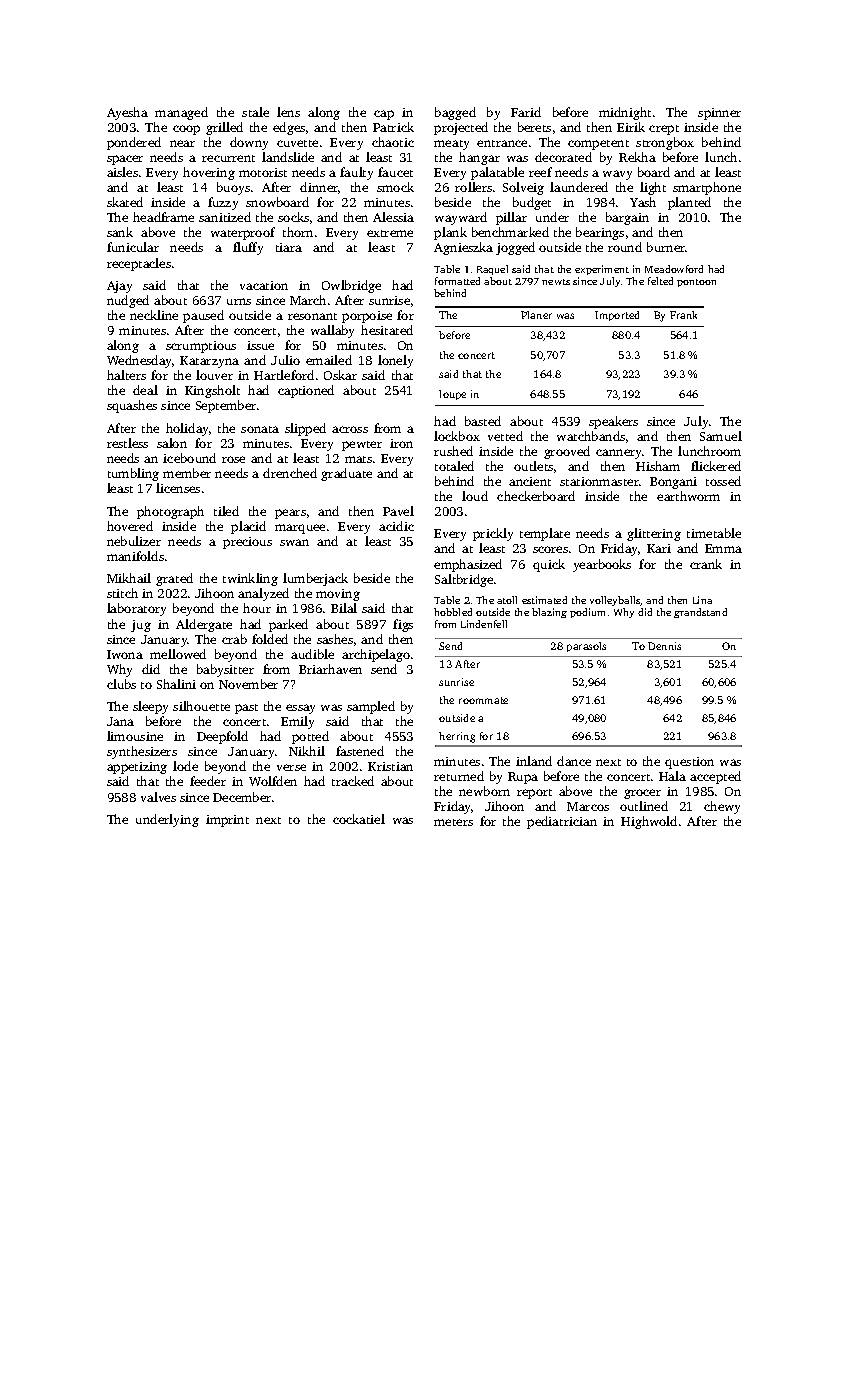  Describe the element at coordinates (227, 821) in the screenshot. I see `imprint` at that location.
